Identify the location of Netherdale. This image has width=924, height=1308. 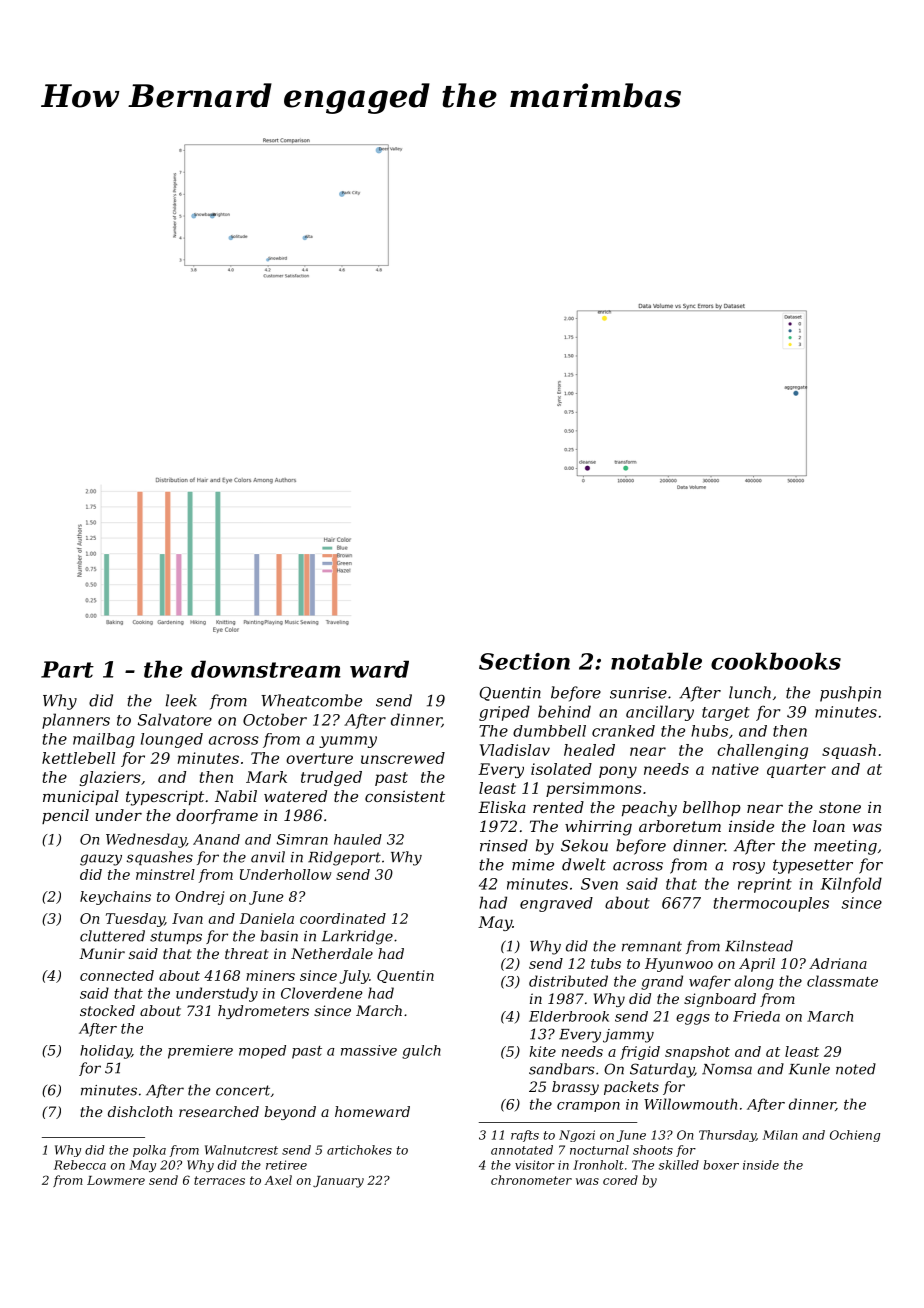
(332, 953).
